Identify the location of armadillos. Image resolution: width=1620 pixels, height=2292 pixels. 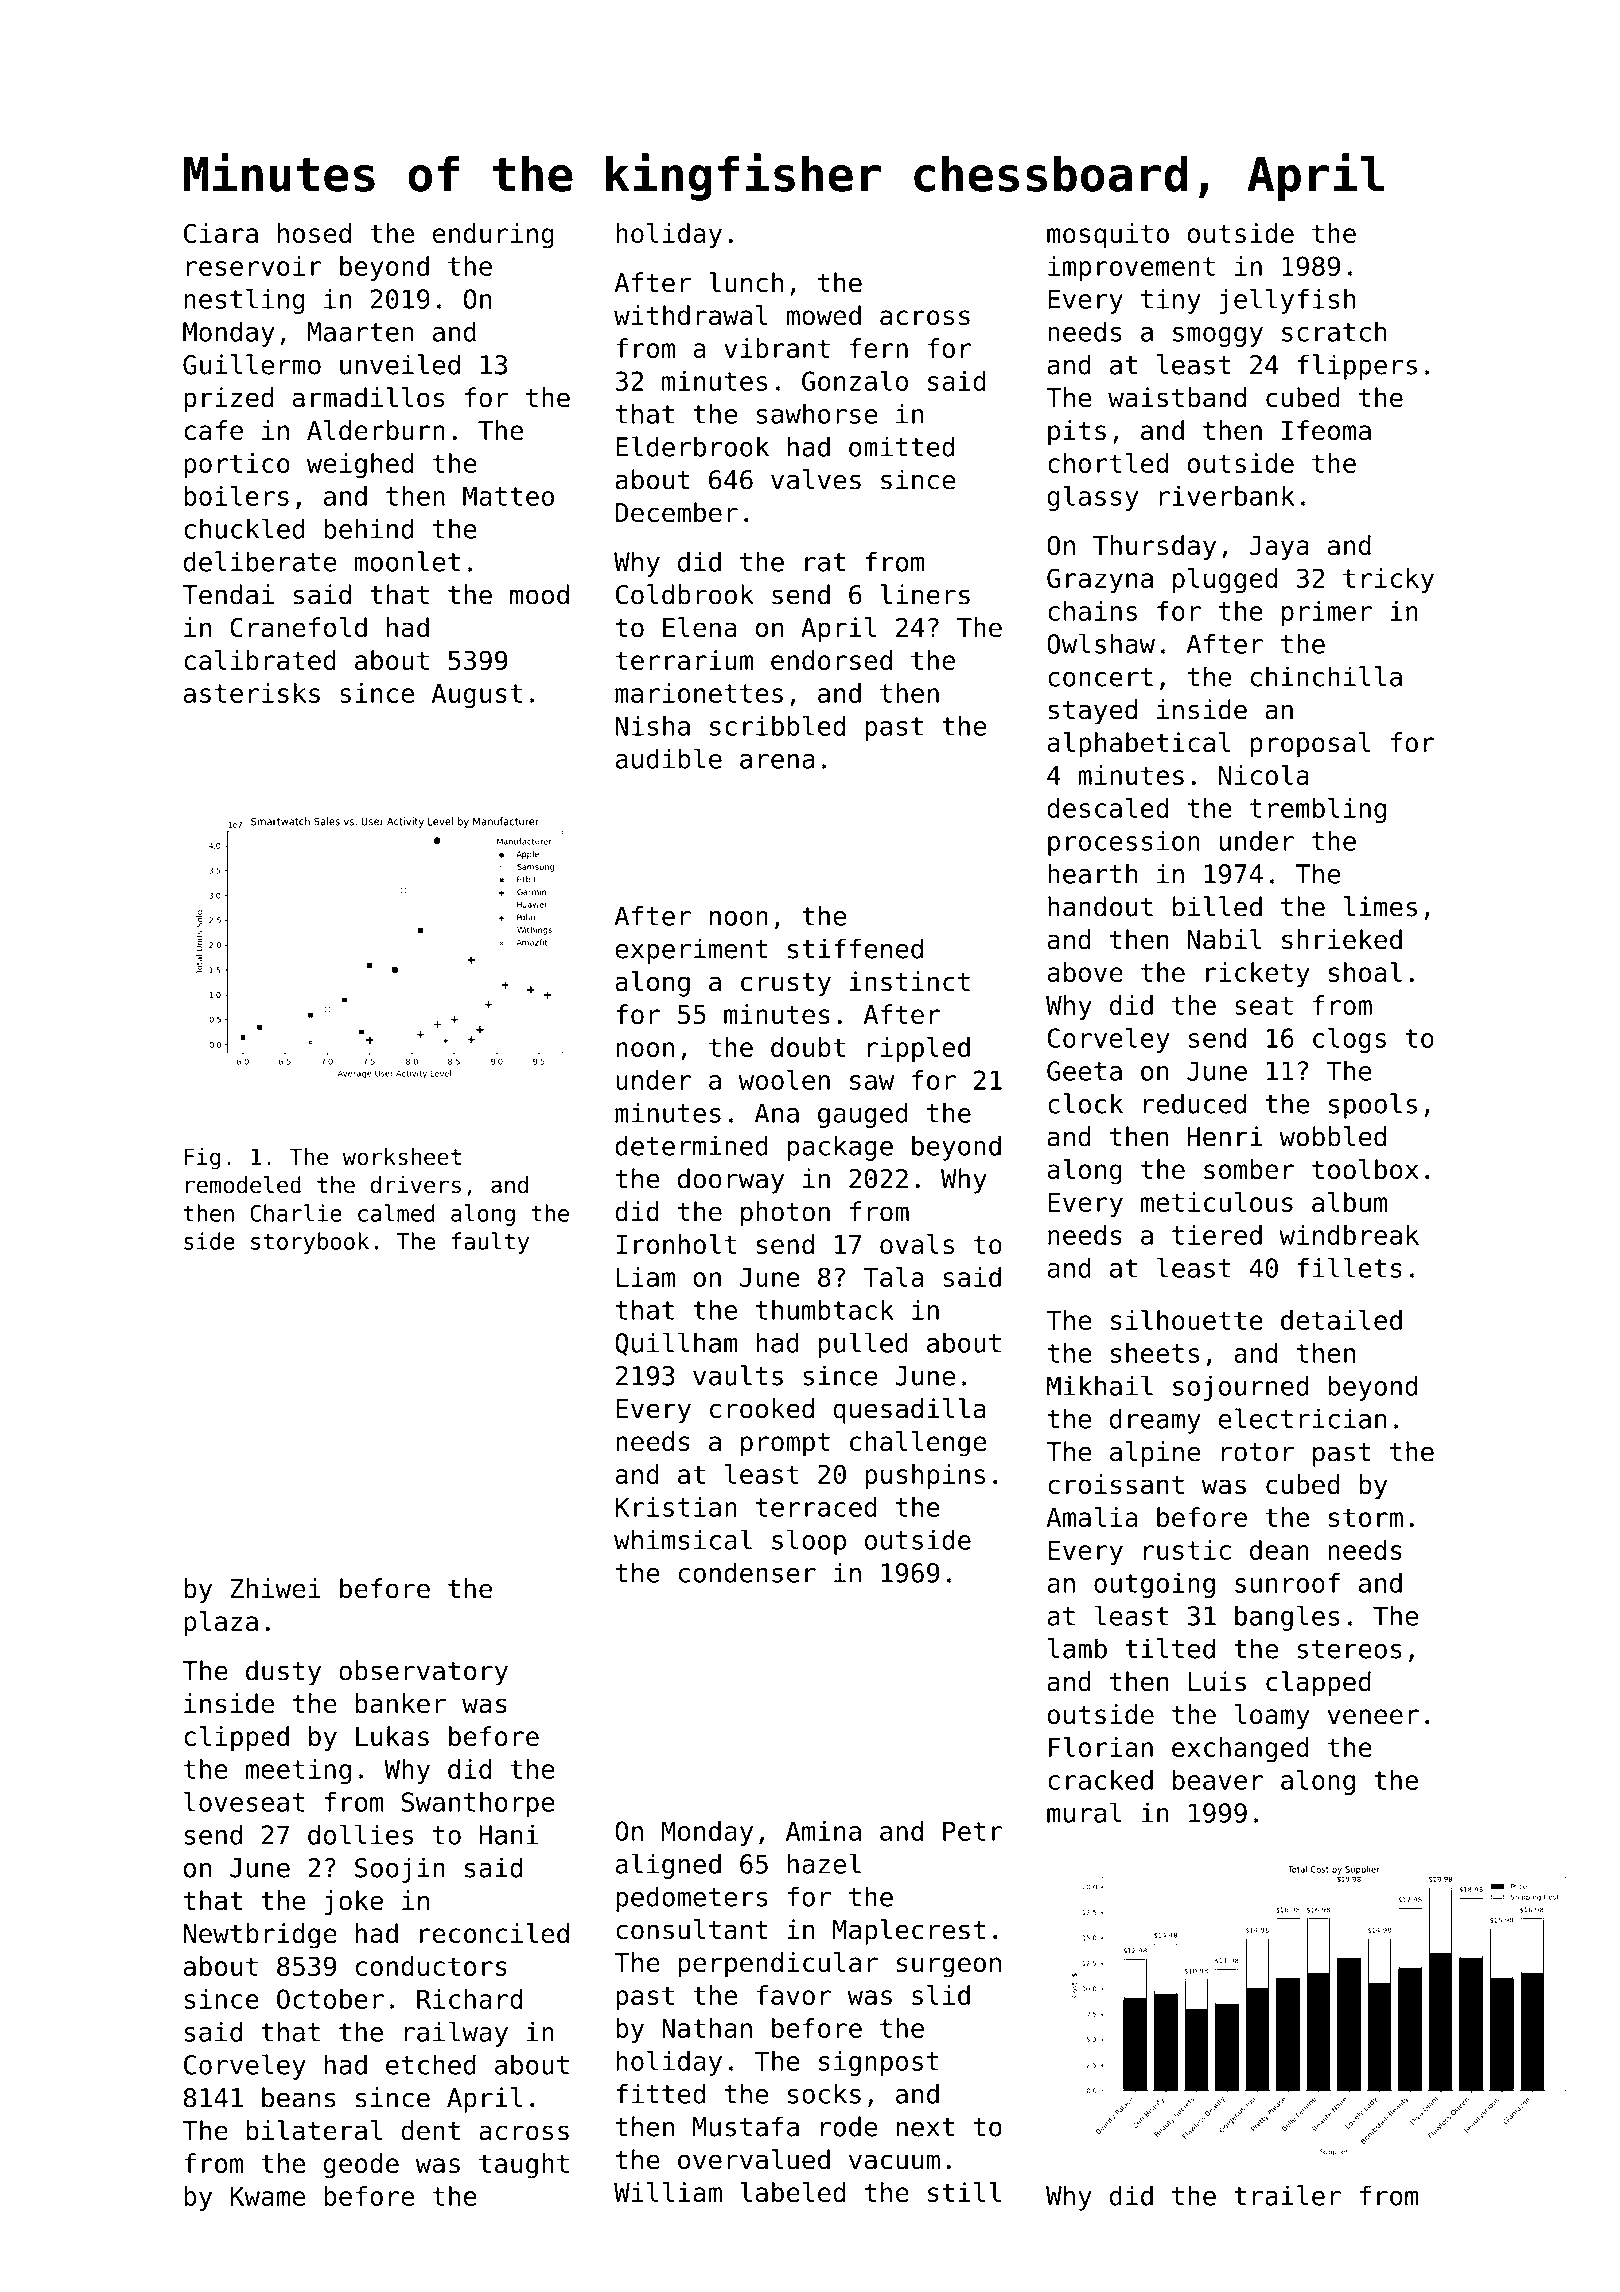
(368, 397).
